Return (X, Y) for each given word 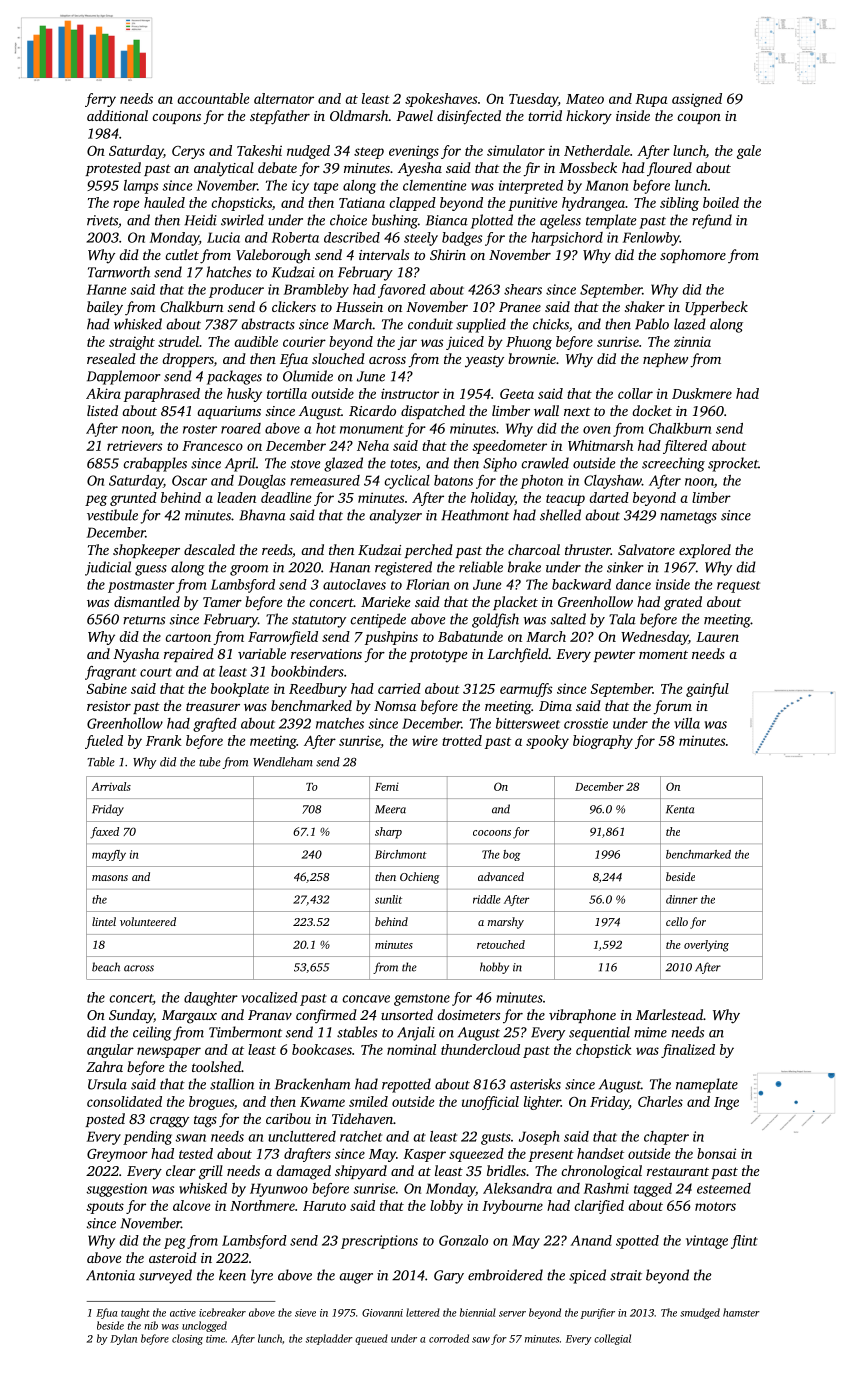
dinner (682, 899)
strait (626, 1275)
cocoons (492, 833)
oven (597, 430)
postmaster (141, 587)
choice (348, 220)
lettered (423, 1312)
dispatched (433, 412)
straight (132, 343)
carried (399, 688)
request (738, 587)
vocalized (270, 997)
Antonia (110, 1275)
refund (712, 221)
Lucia (223, 237)
